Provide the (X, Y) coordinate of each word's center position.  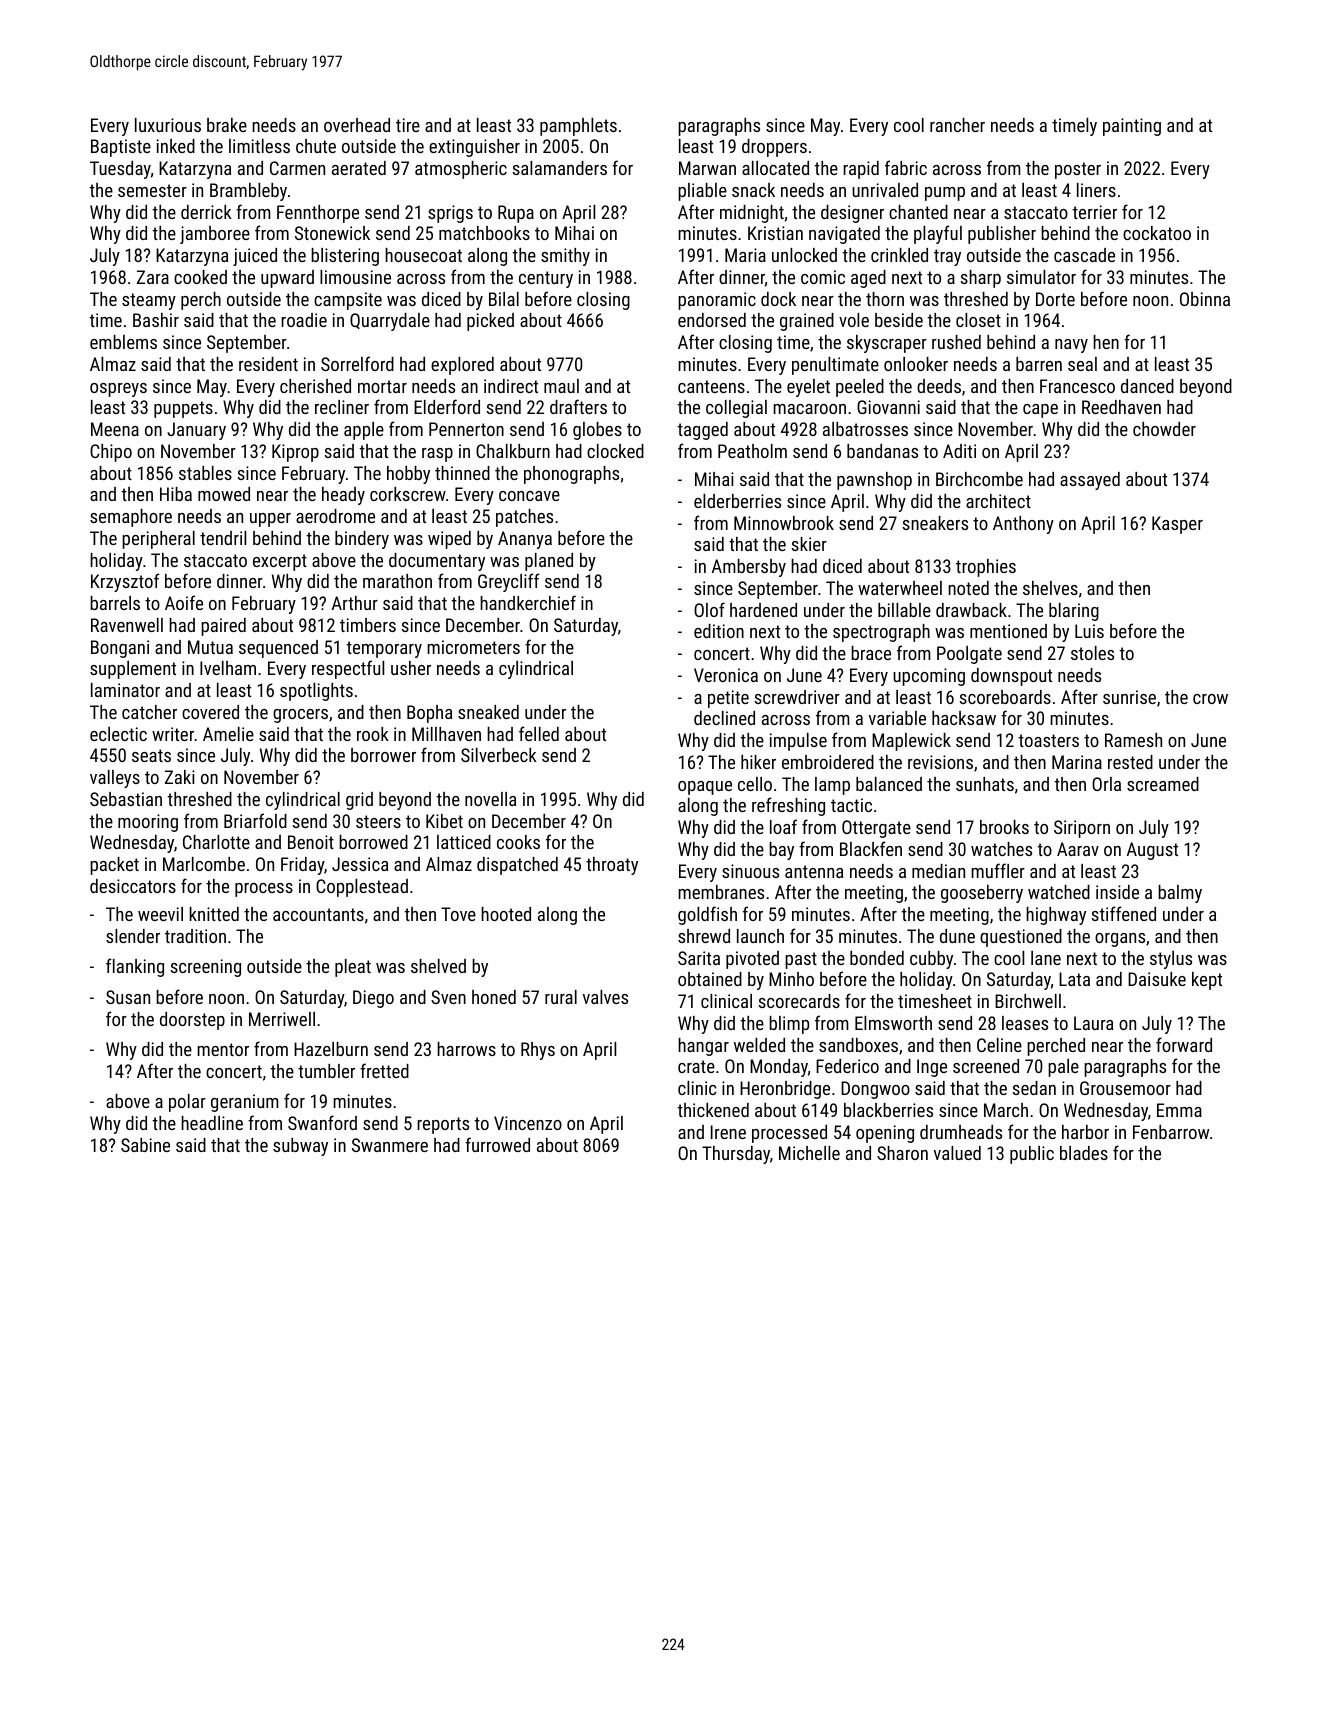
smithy (565, 257)
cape (1040, 411)
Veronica (726, 675)
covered (210, 712)
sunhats (985, 784)
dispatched (517, 866)
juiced (255, 257)
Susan (128, 997)
